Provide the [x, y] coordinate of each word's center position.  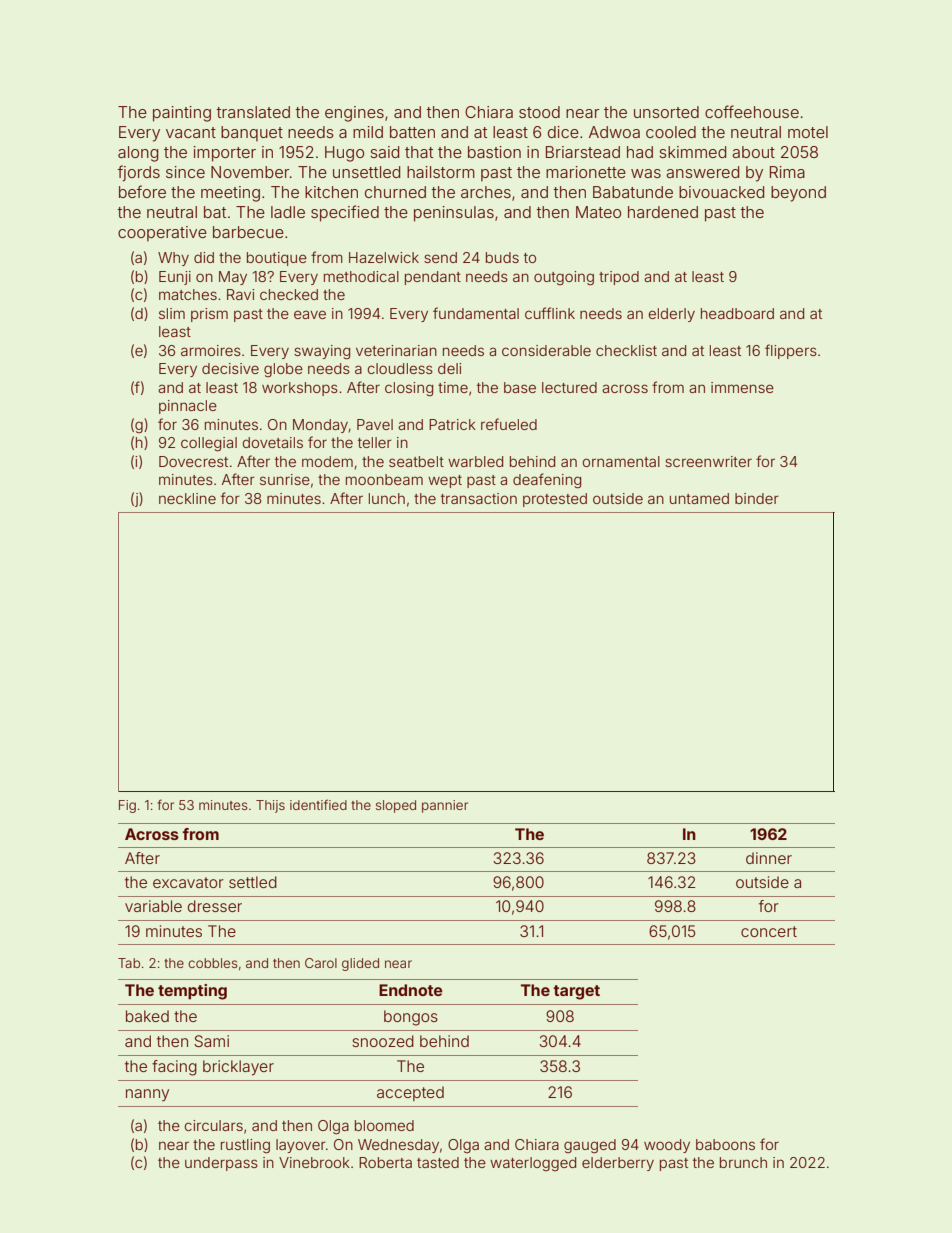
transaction [479, 498]
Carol [321, 963]
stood [539, 112]
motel [808, 132]
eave [310, 314]
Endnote [411, 990]
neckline [187, 498]
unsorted [666, 112]
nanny [147, 1095]
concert [769, 931]
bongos [411, 1018]
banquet [252, 133]
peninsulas [454, 214]
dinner [769, 858]
